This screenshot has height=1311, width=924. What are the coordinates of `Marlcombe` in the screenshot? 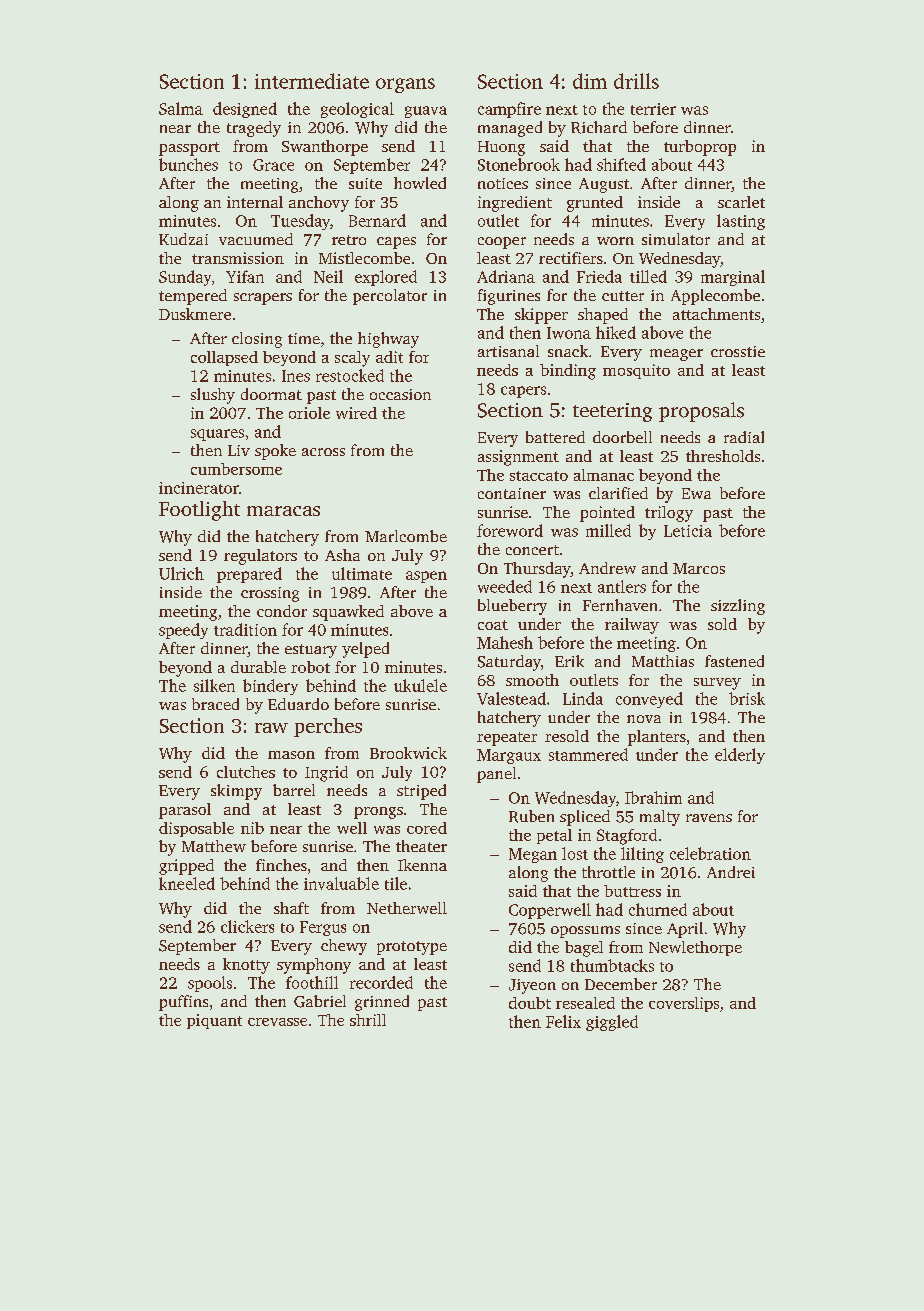 It's located at (406, 536).
